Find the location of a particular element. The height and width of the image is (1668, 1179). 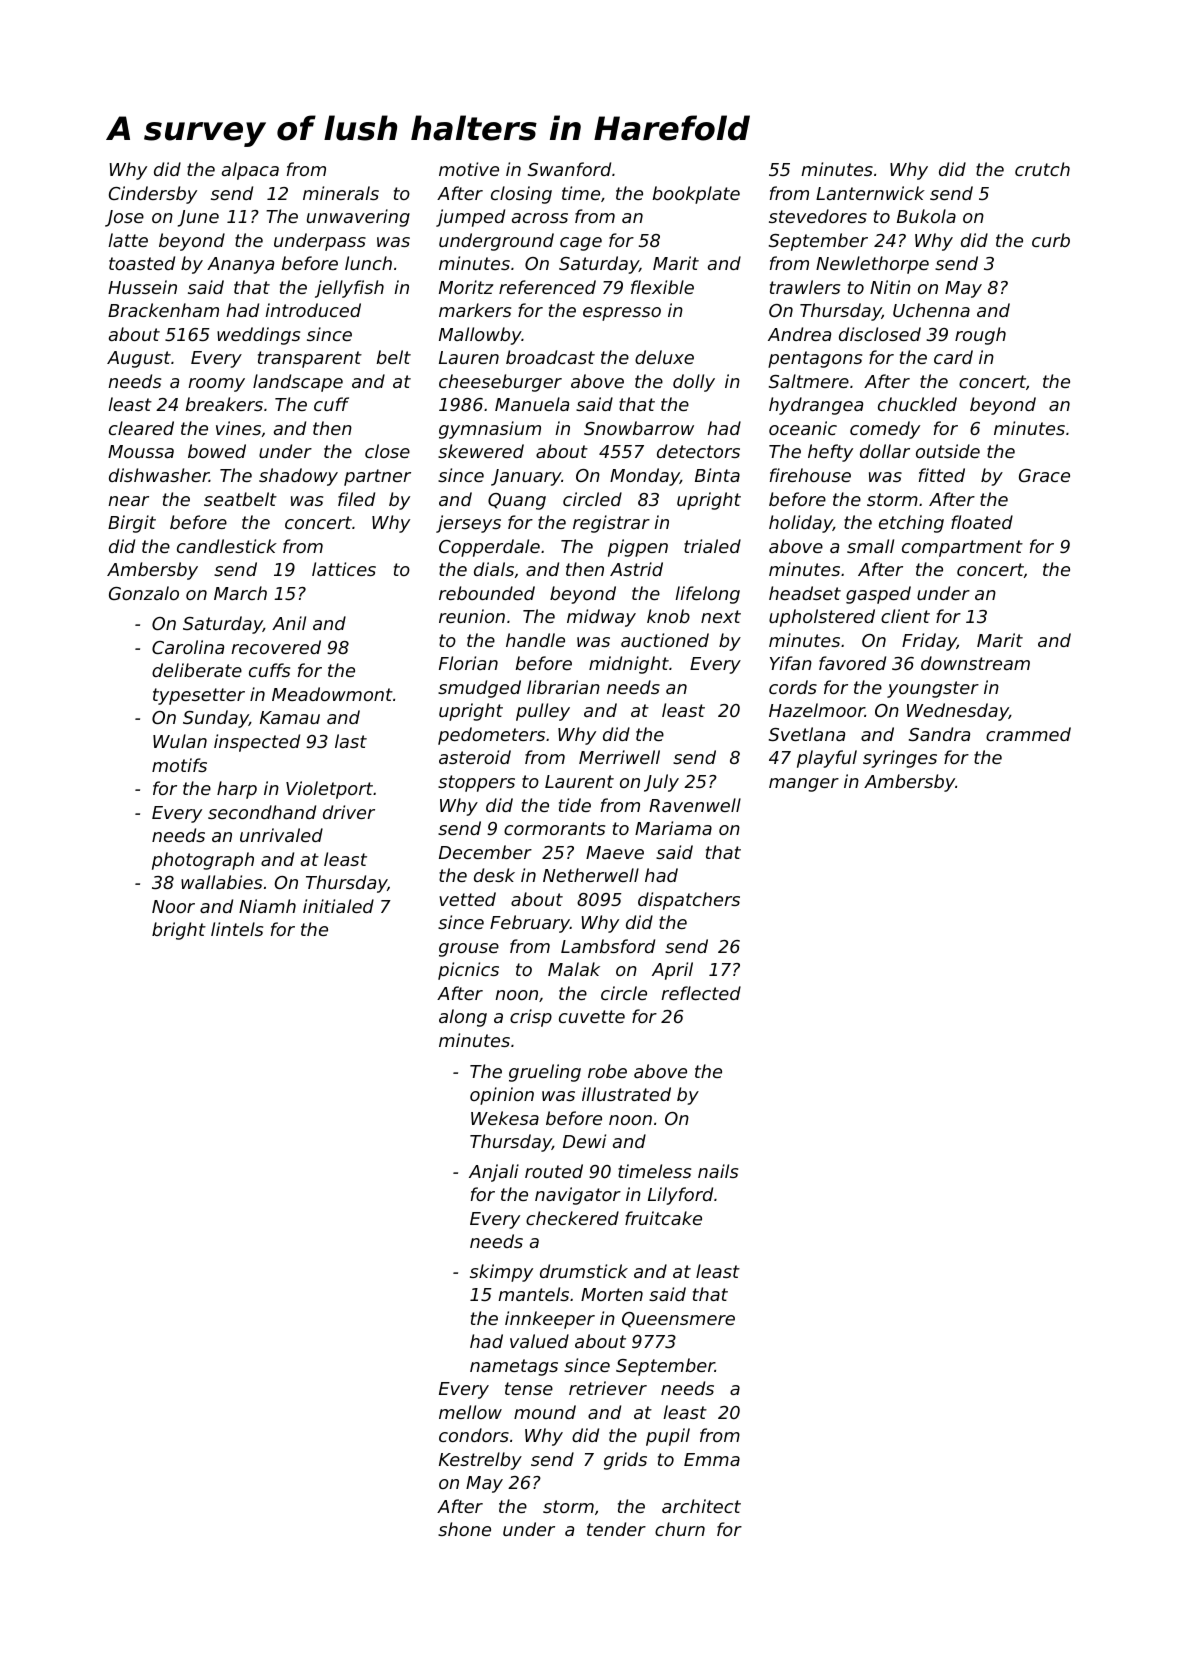

churn is located at coordinates (680, 1529).
